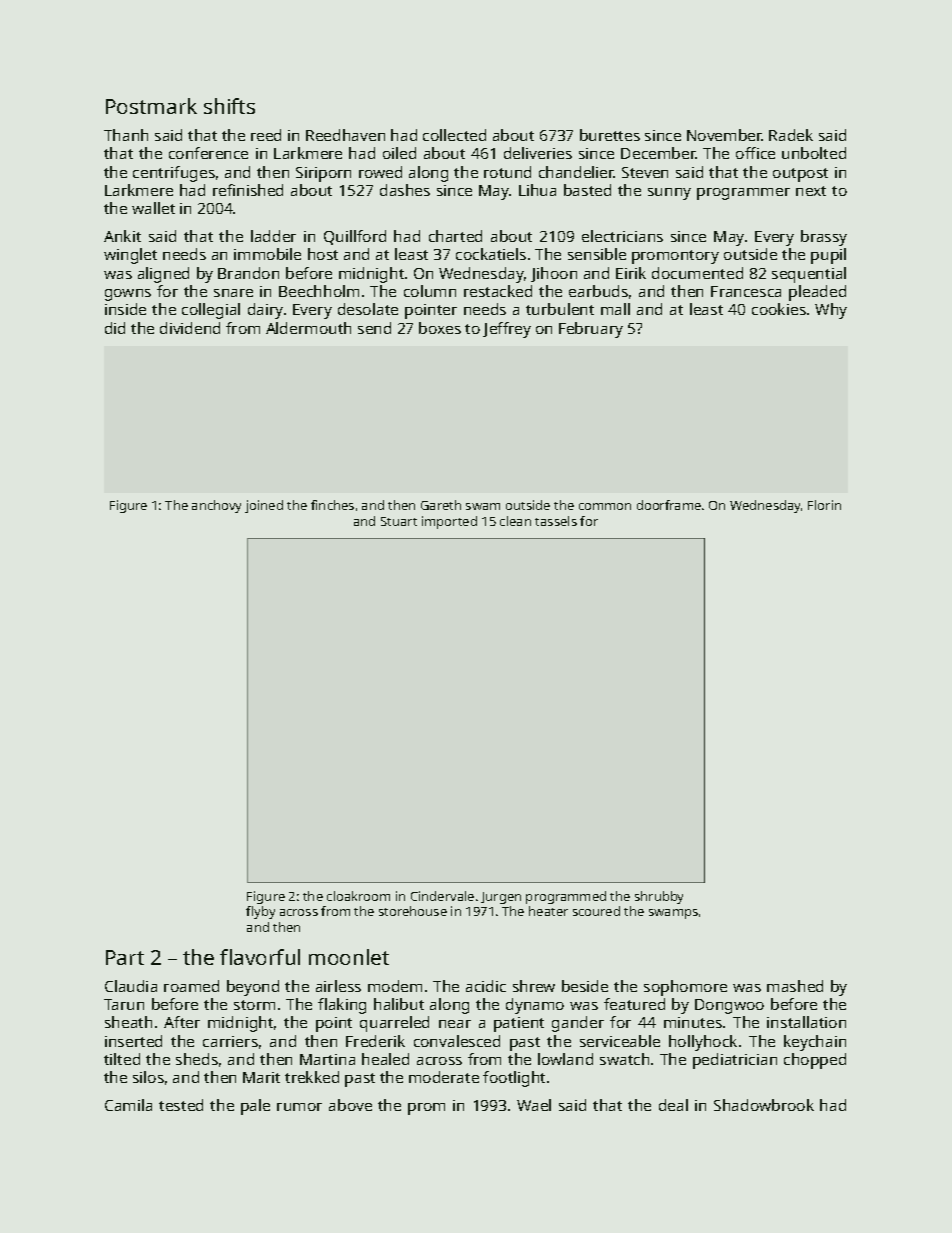 This page has width=952, height=1233. Describe the element at coordinates (264, 506) in the page. I see `joined` at that location.
